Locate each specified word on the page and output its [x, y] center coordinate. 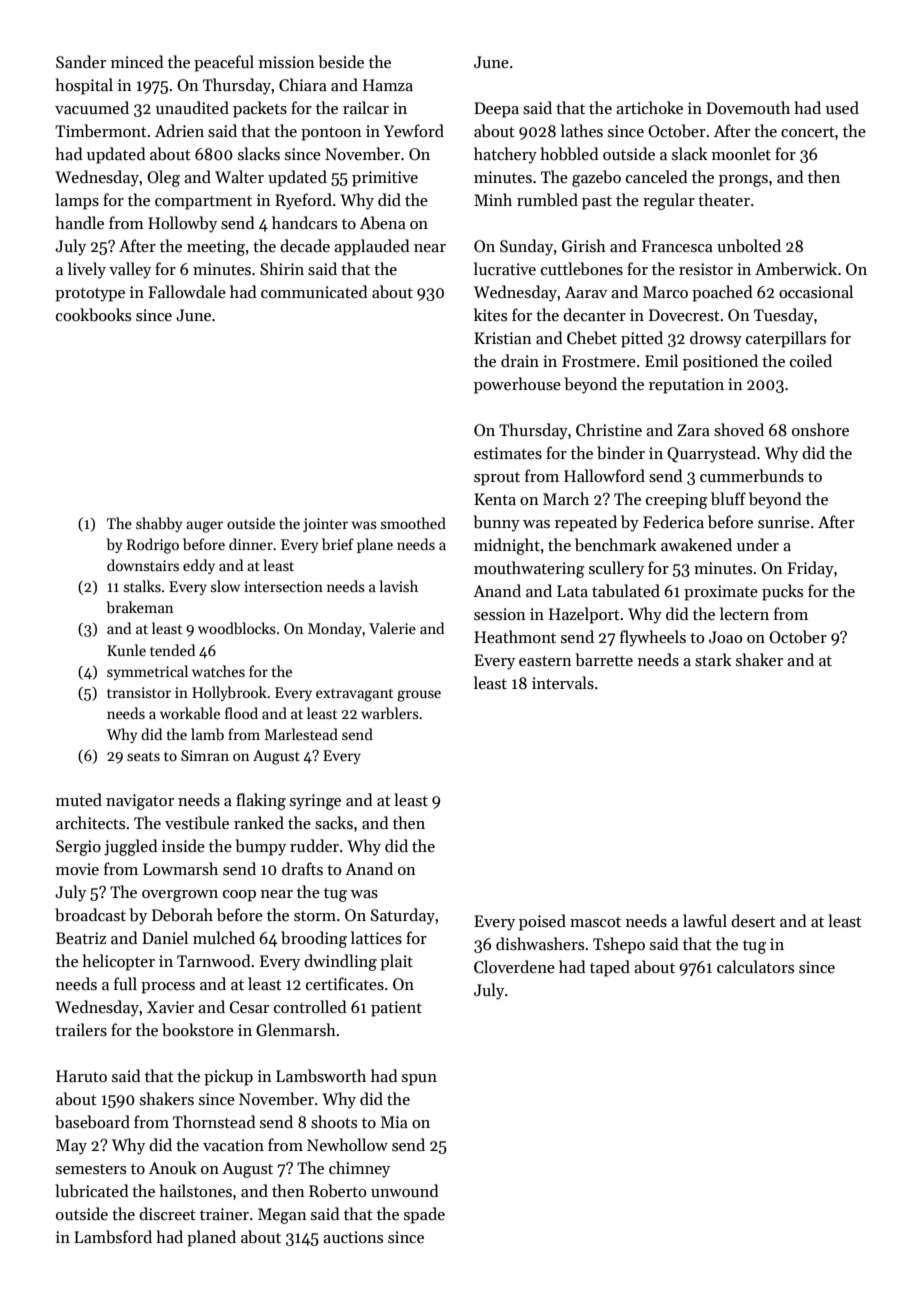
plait [396, 962]
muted [79, 799]
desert [753, 920]
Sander [81, 61]
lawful [705, 920]
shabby [159, 524]
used [842, 107]
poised [542, 922]
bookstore [198, 1030]
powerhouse [517, 385]
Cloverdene [514, 966]
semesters [91, 1169]
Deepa [496, 110]
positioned [720, 362]
